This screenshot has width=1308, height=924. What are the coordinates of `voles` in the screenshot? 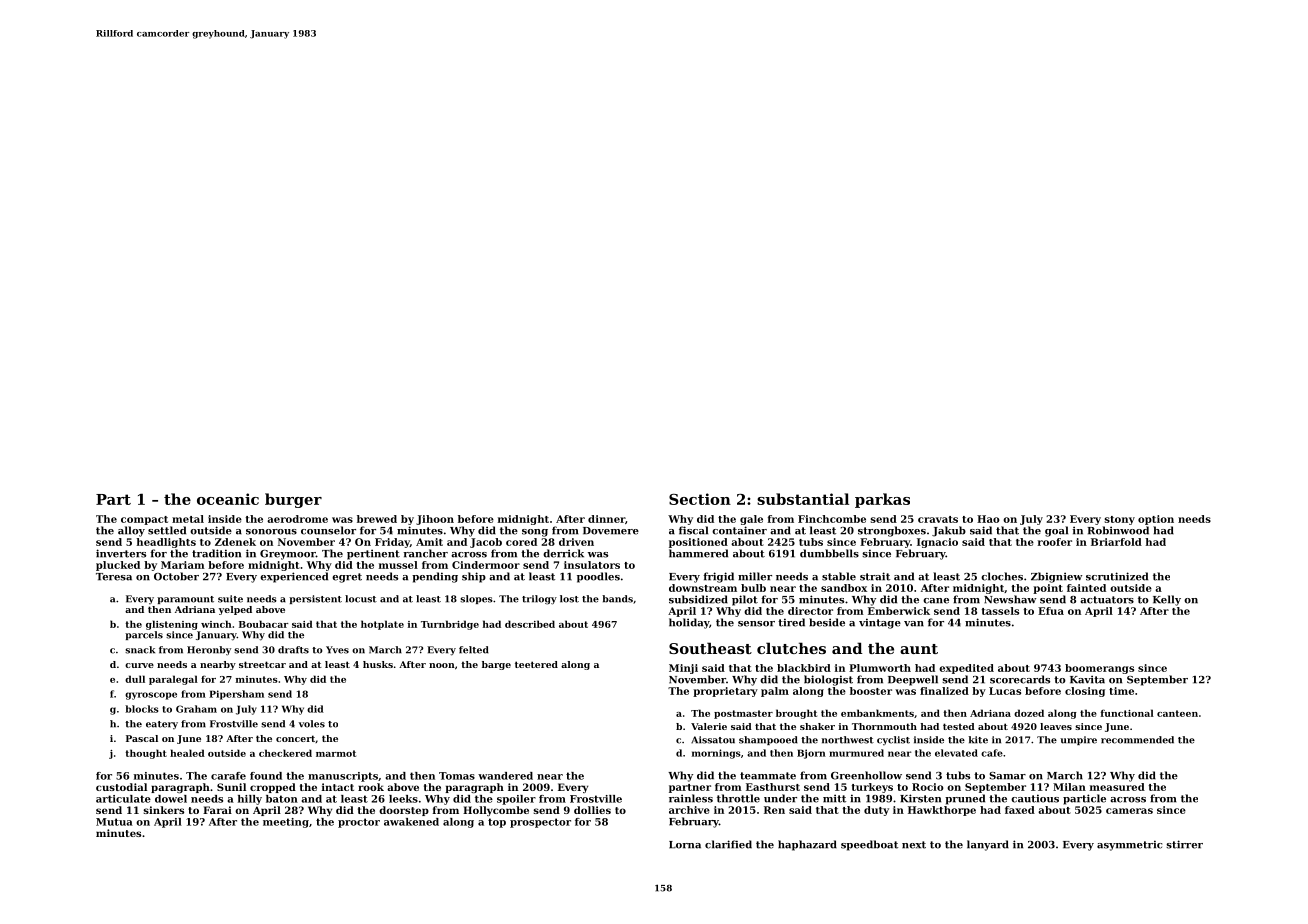 It's located at (312, 724).
